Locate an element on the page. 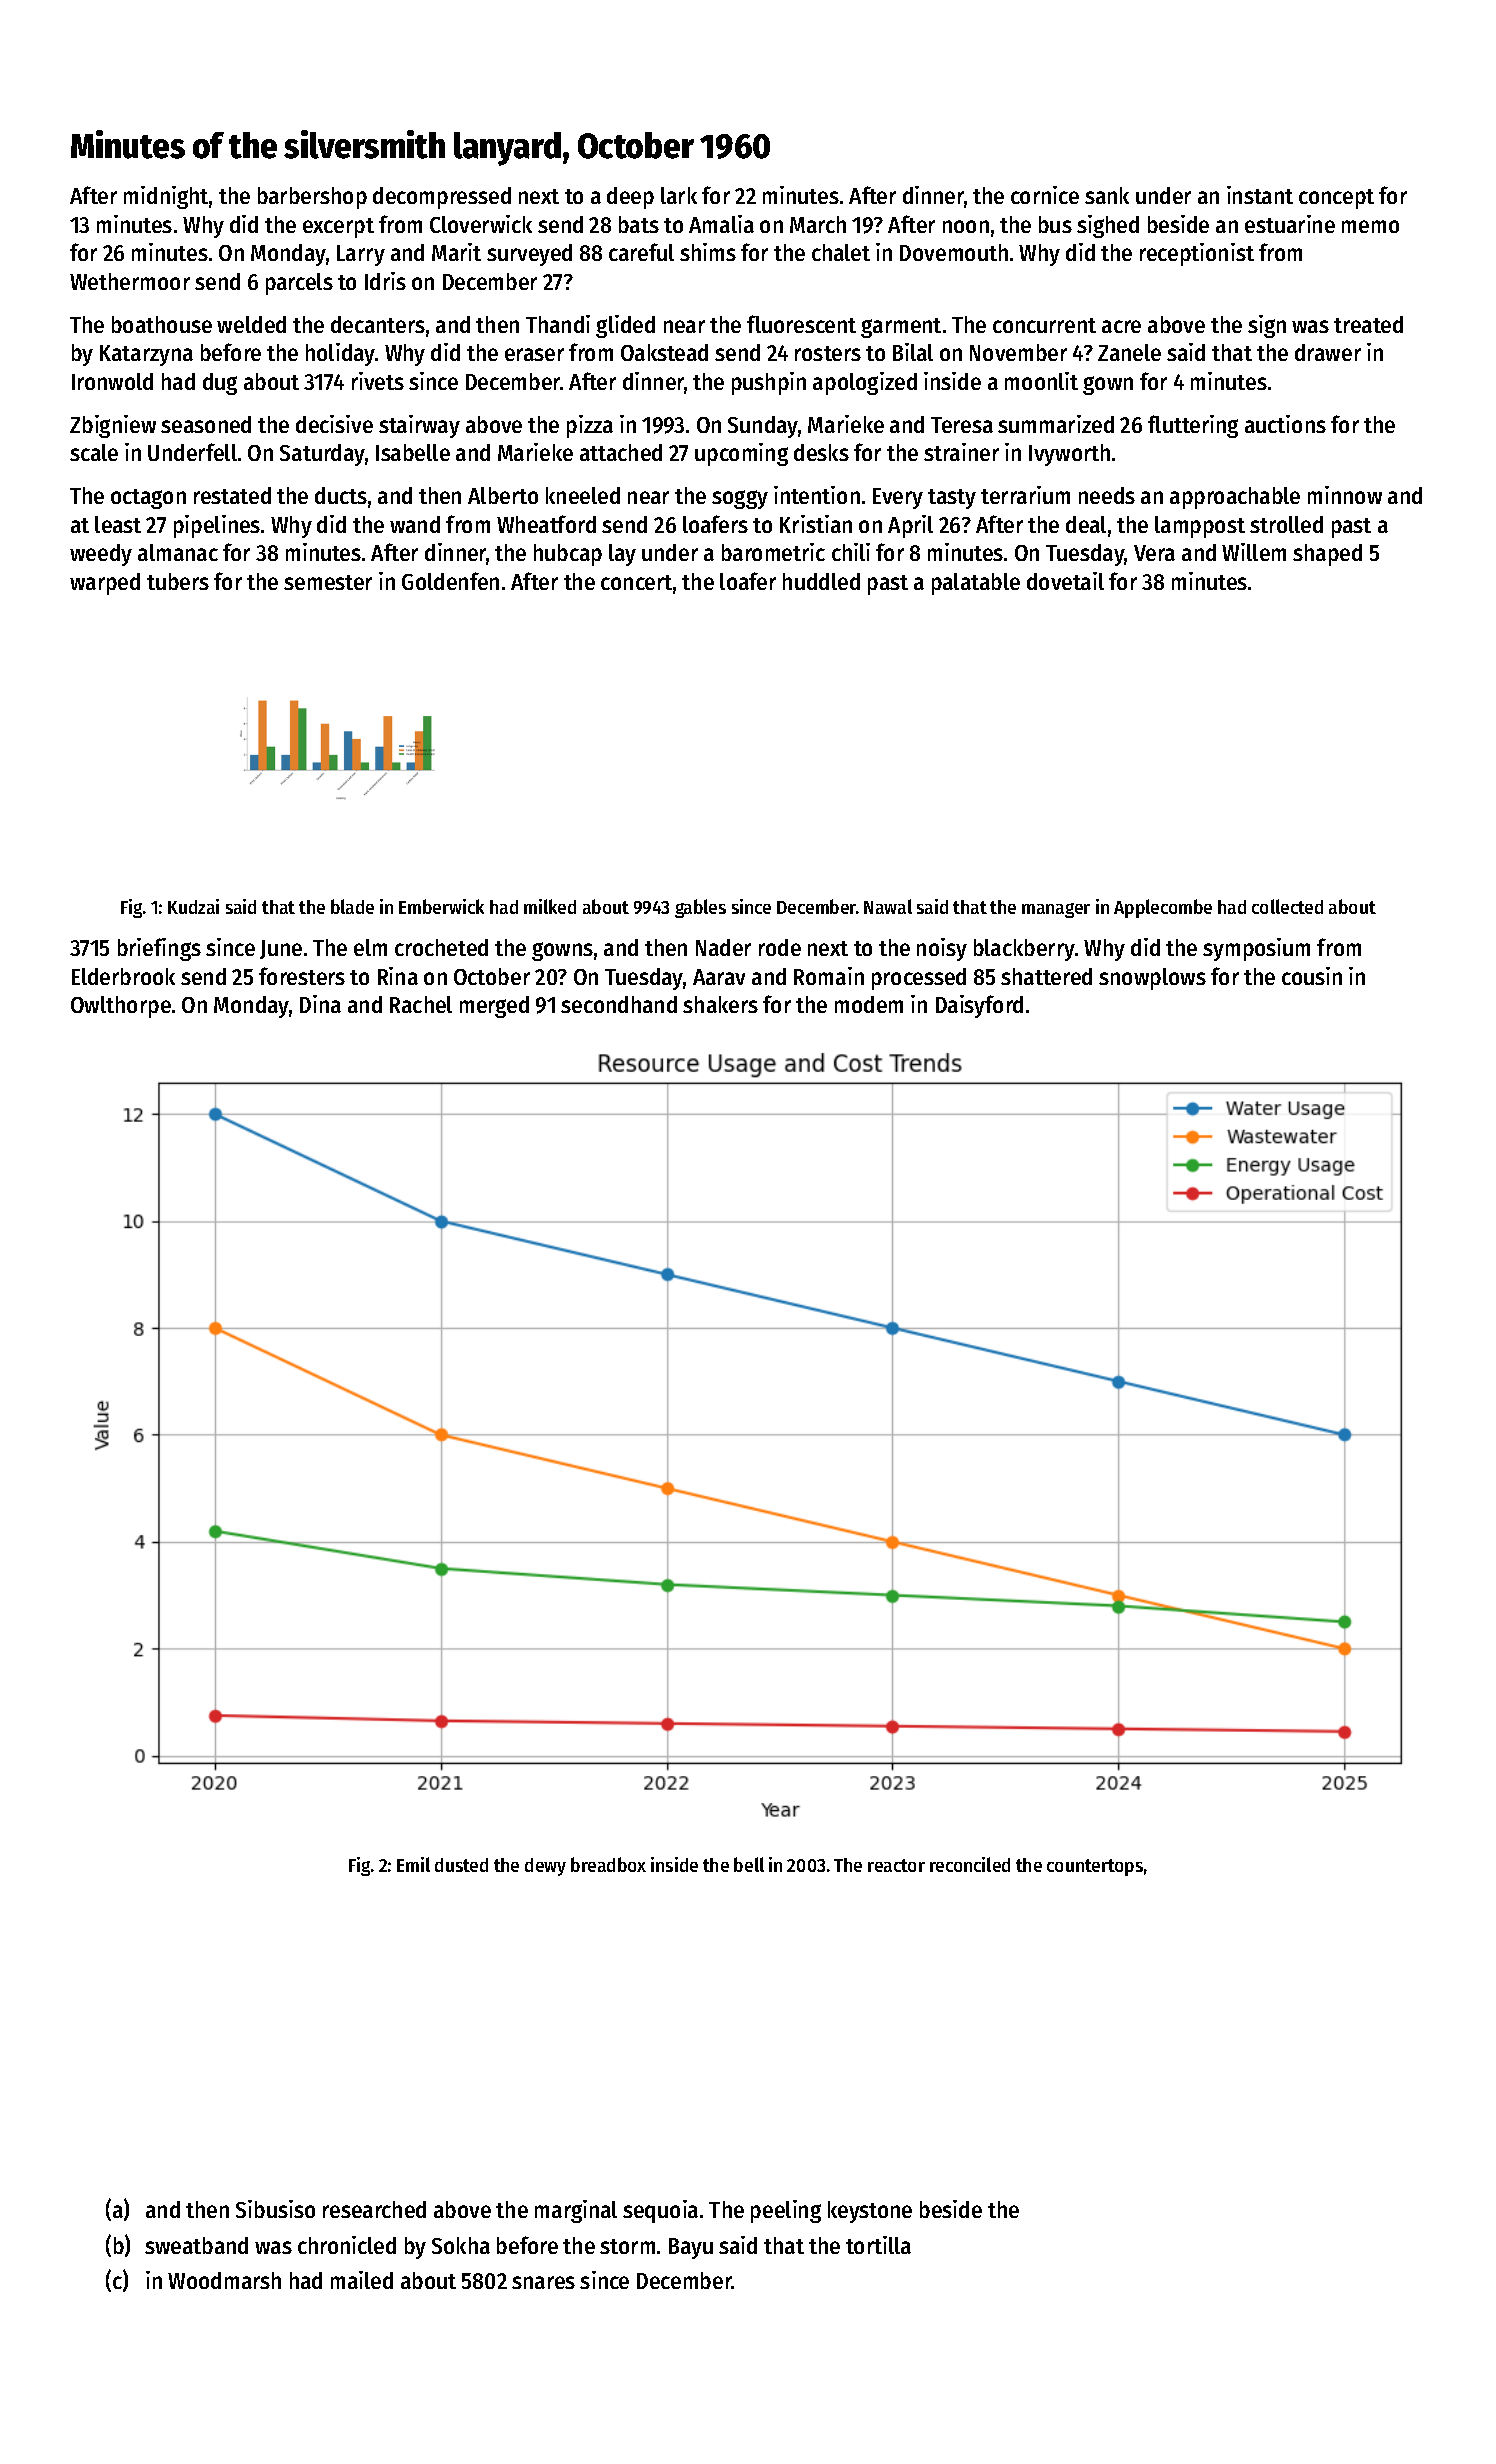 The image size is (1496, 2464). milked is located at coordinates (550, 906).
